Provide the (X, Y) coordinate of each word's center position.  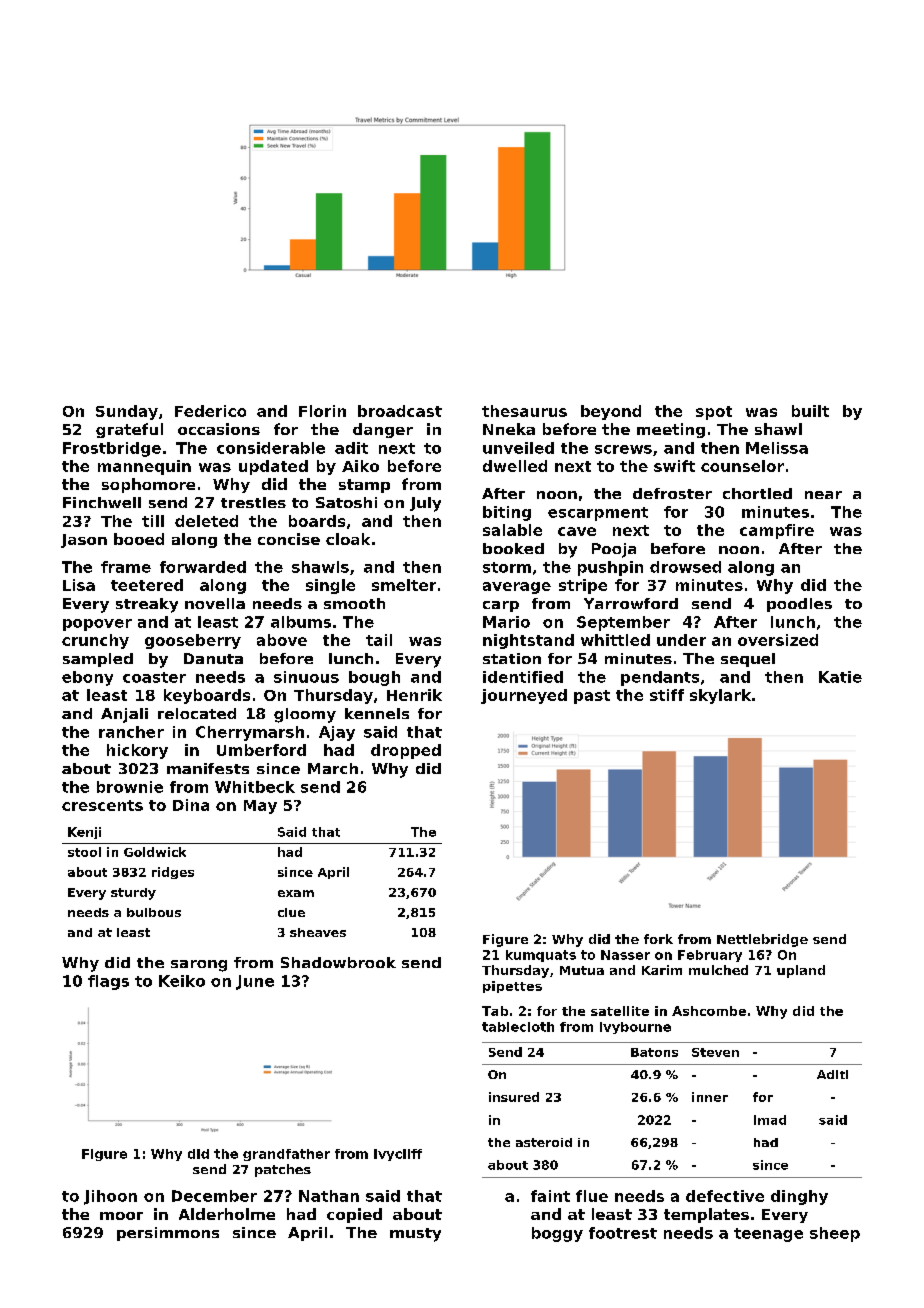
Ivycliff (398, 1155)
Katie (840, 677)
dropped (406, 751)
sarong (199, 966)
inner (710, 1097)
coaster (154, 677)
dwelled (515, 466)
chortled (757, 493)
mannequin (144, 467)
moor (121, 1216)
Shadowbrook (338, 962)
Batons (654, 1052)
